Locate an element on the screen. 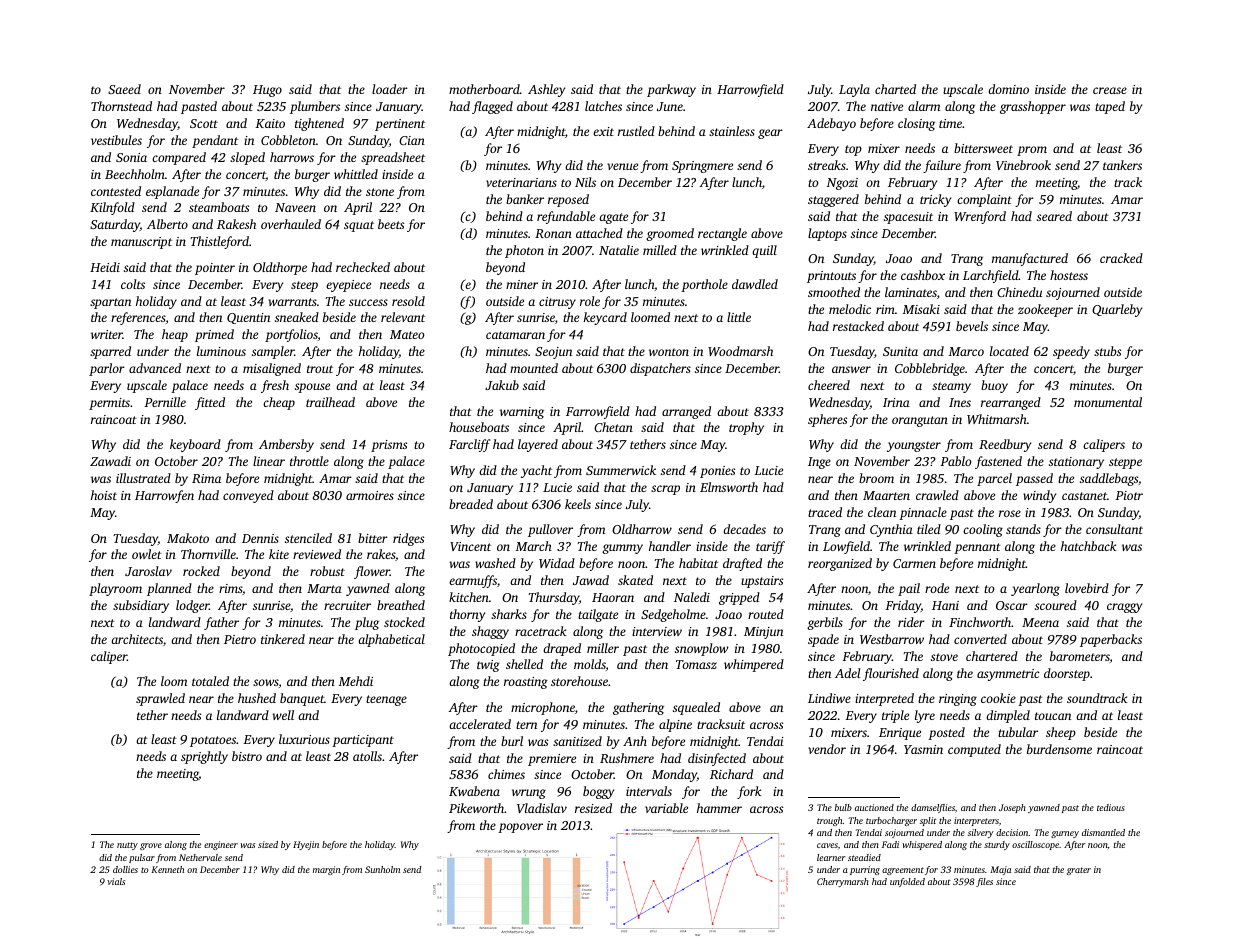 This screenshot has width=1233, height=952. subsidiary is located at coordinates (141, 606).
